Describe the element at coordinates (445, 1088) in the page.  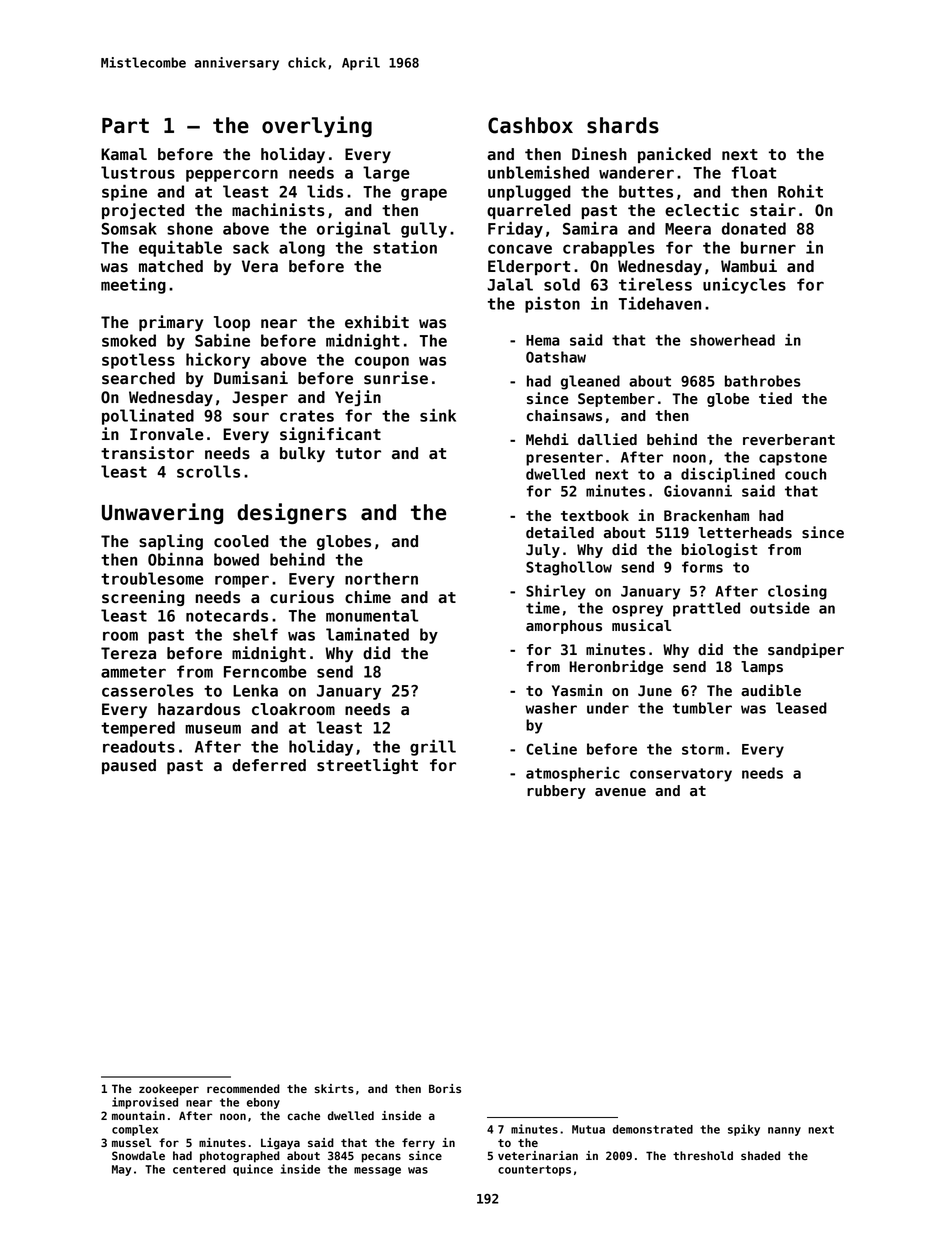
I see `Boris` at that location.
